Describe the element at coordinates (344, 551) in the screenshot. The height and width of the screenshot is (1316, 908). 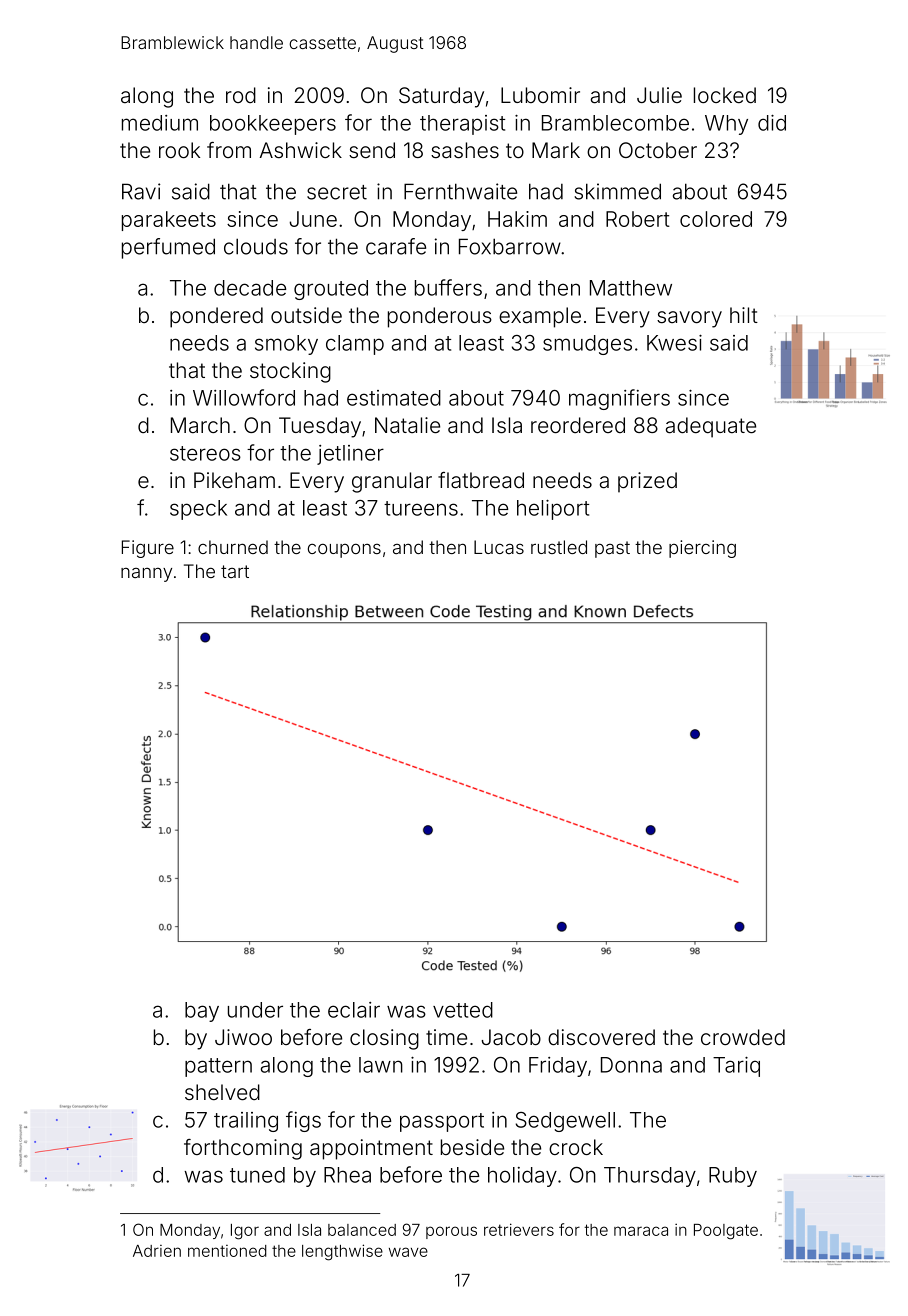
I see `coupons` at that location.
